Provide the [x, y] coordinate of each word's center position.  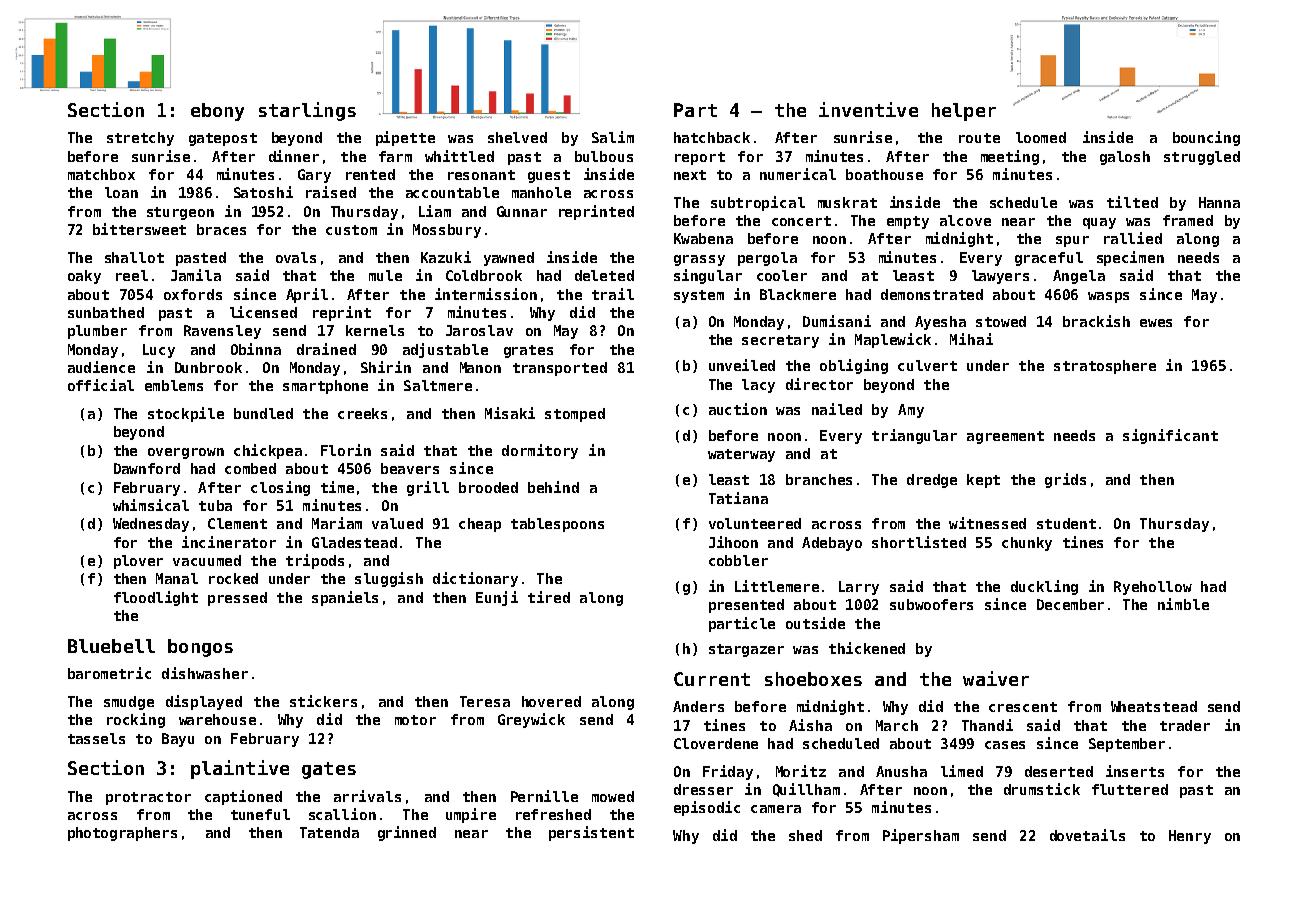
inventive [868, 109]
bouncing [1206, 138]
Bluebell [111, 646]
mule [385, 275]
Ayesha [940, 323]
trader [1185, 725]
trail [613, 294]
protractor [148, 798]
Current [712, 679]
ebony [217, 112]
